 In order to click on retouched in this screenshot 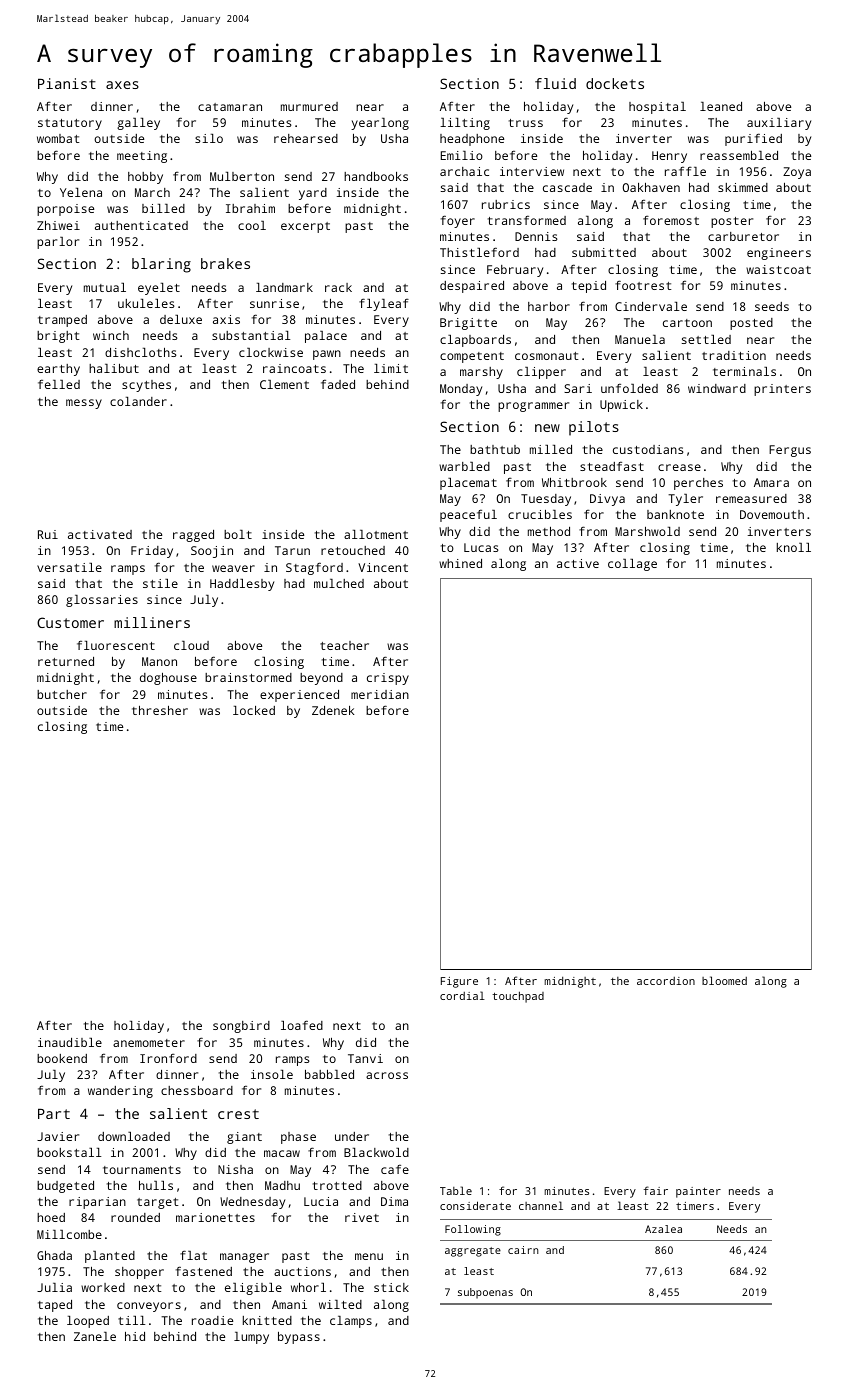, I will do `click(353, 550)`.
